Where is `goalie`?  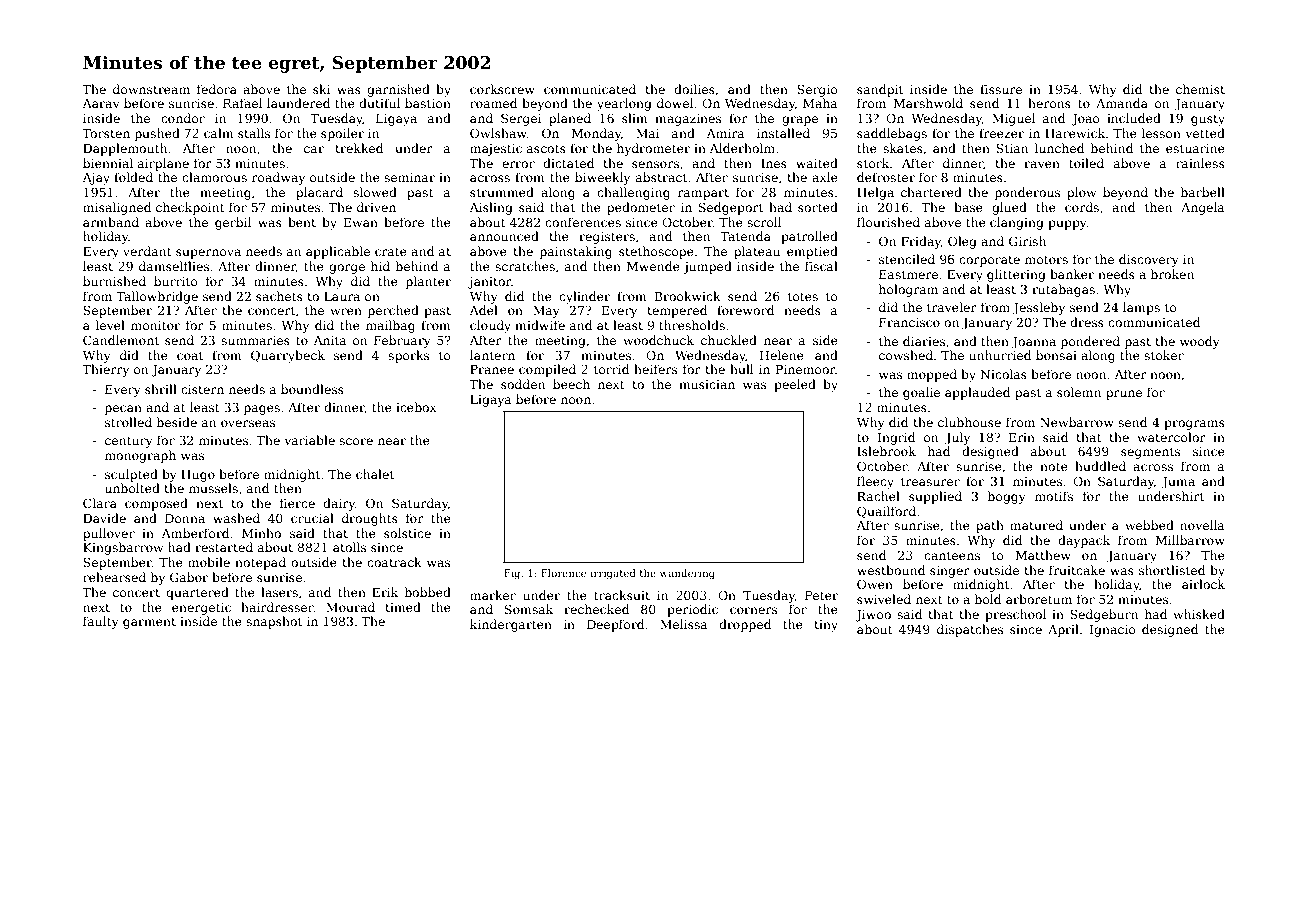
goalie is located at coordinates (921, 393).
